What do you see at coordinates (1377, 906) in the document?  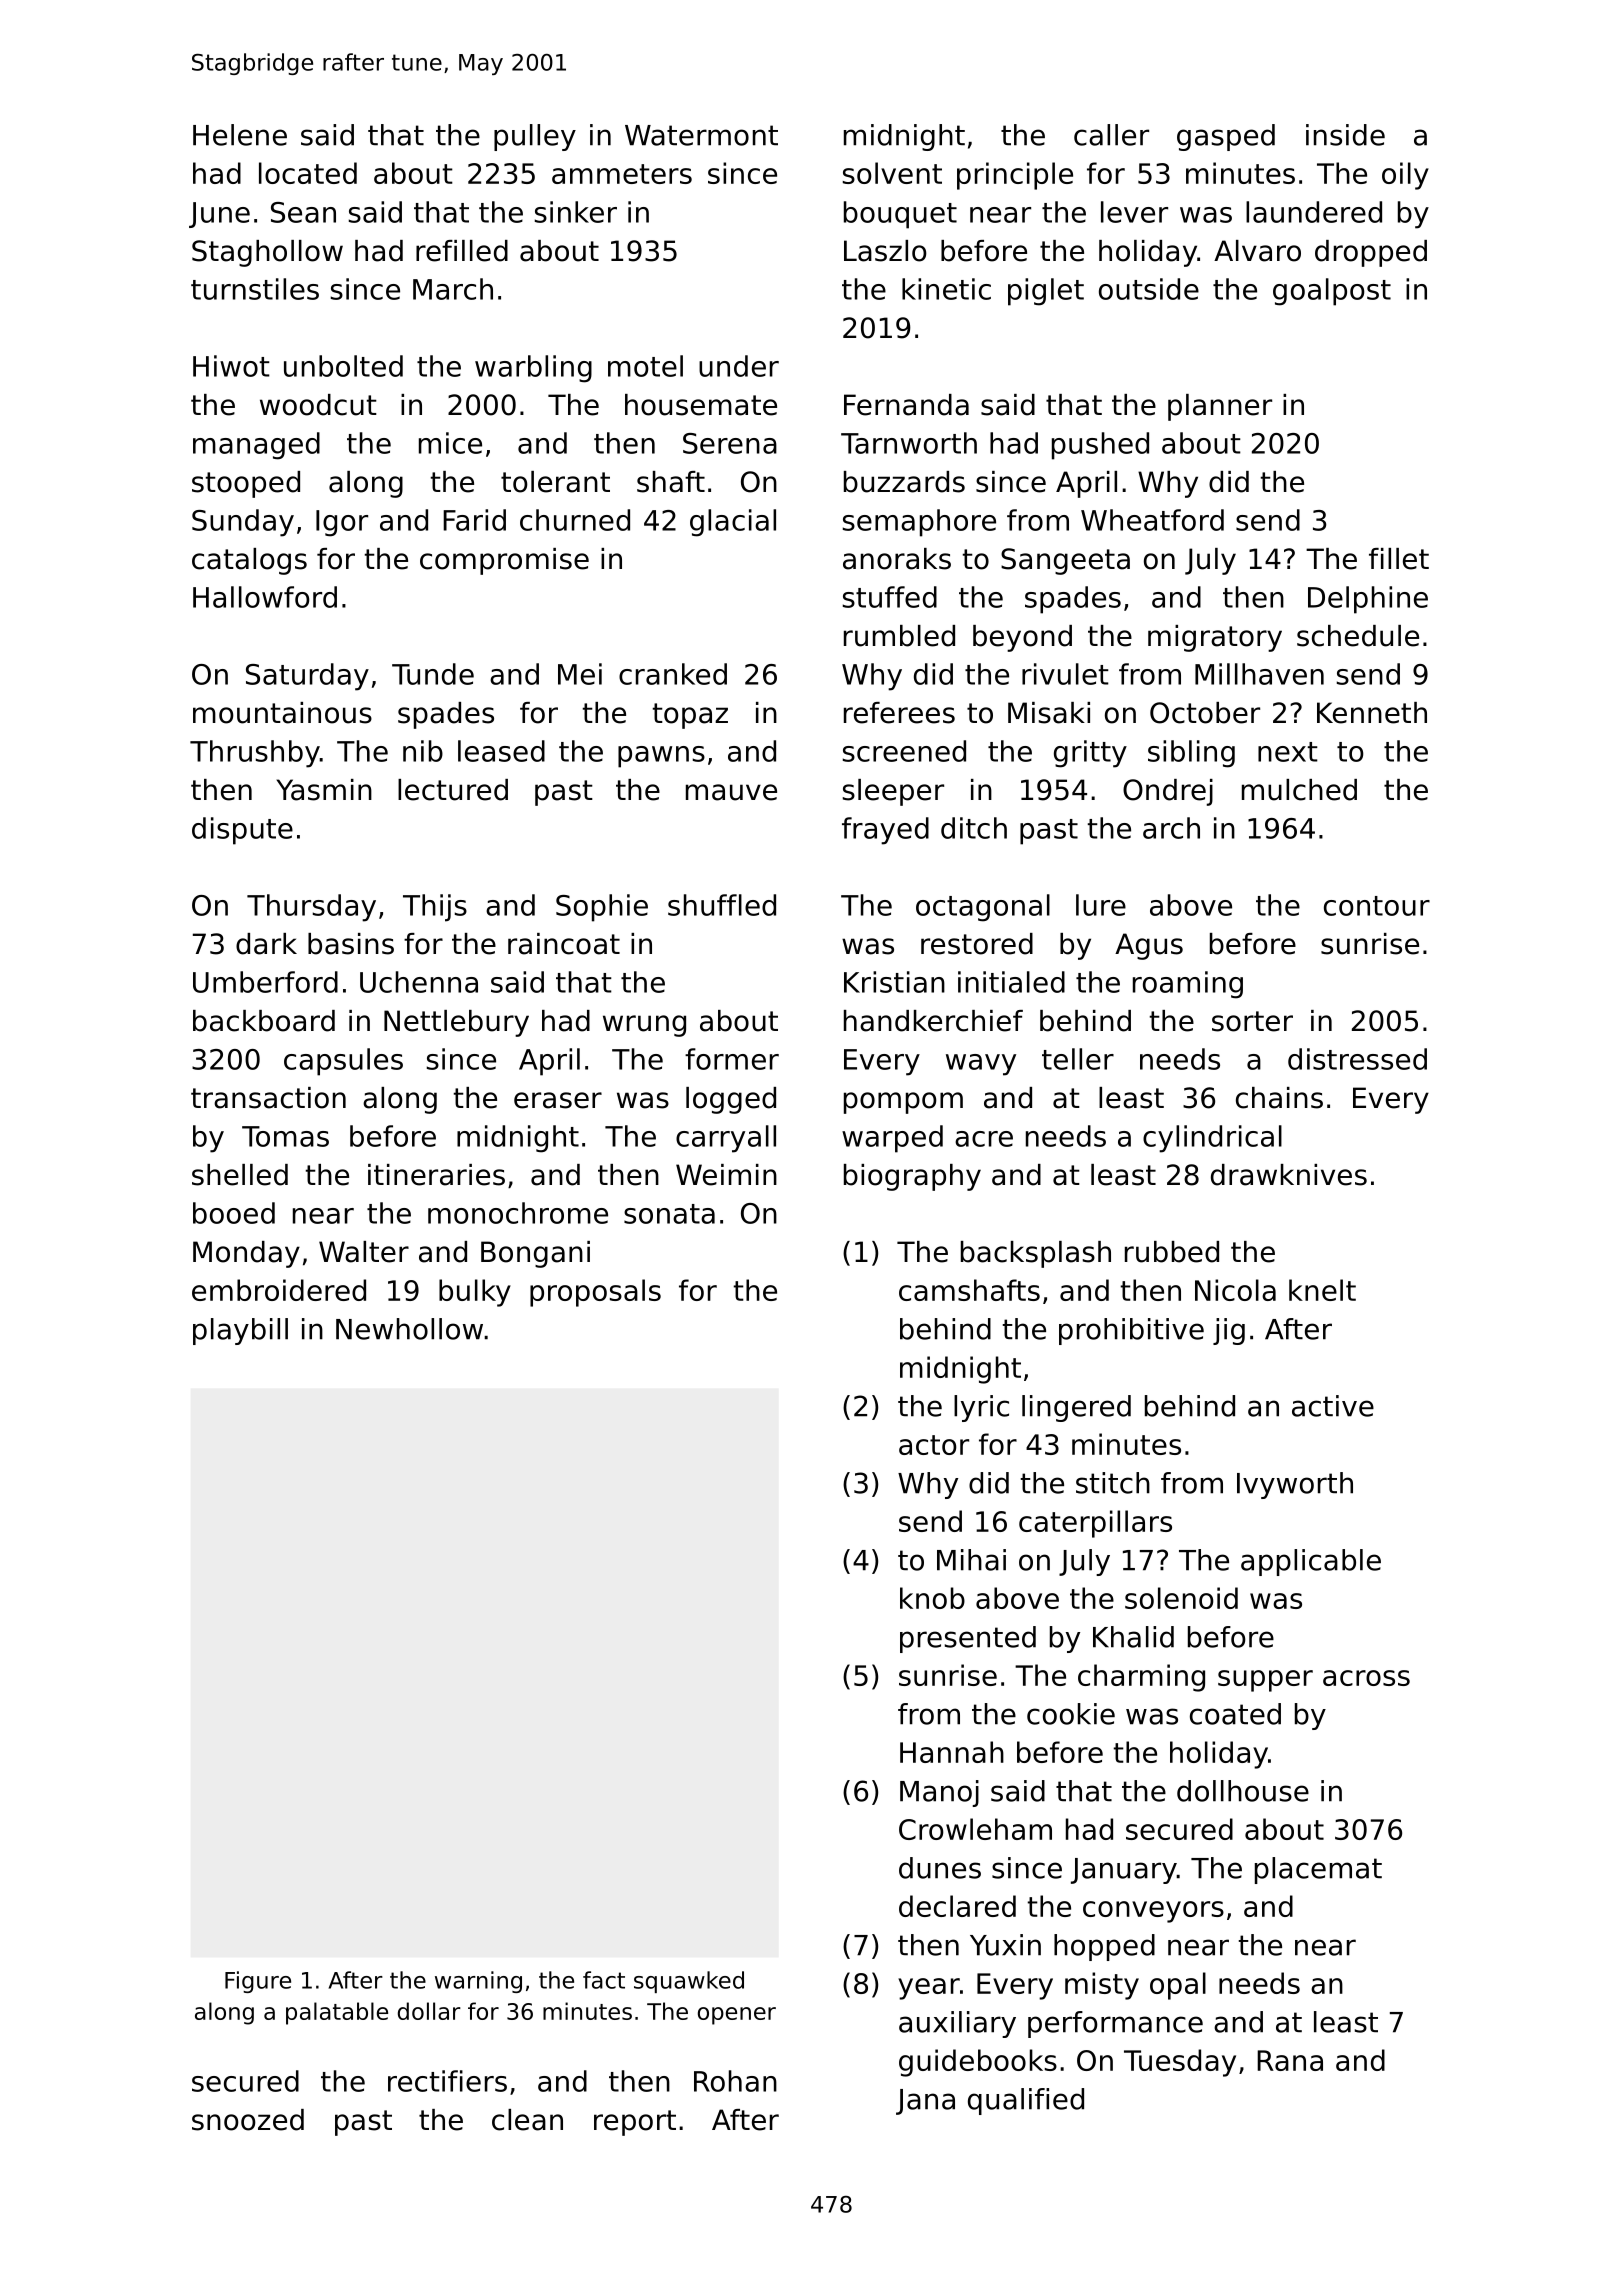 I see `contour` at bounding box center [1377, 906].
